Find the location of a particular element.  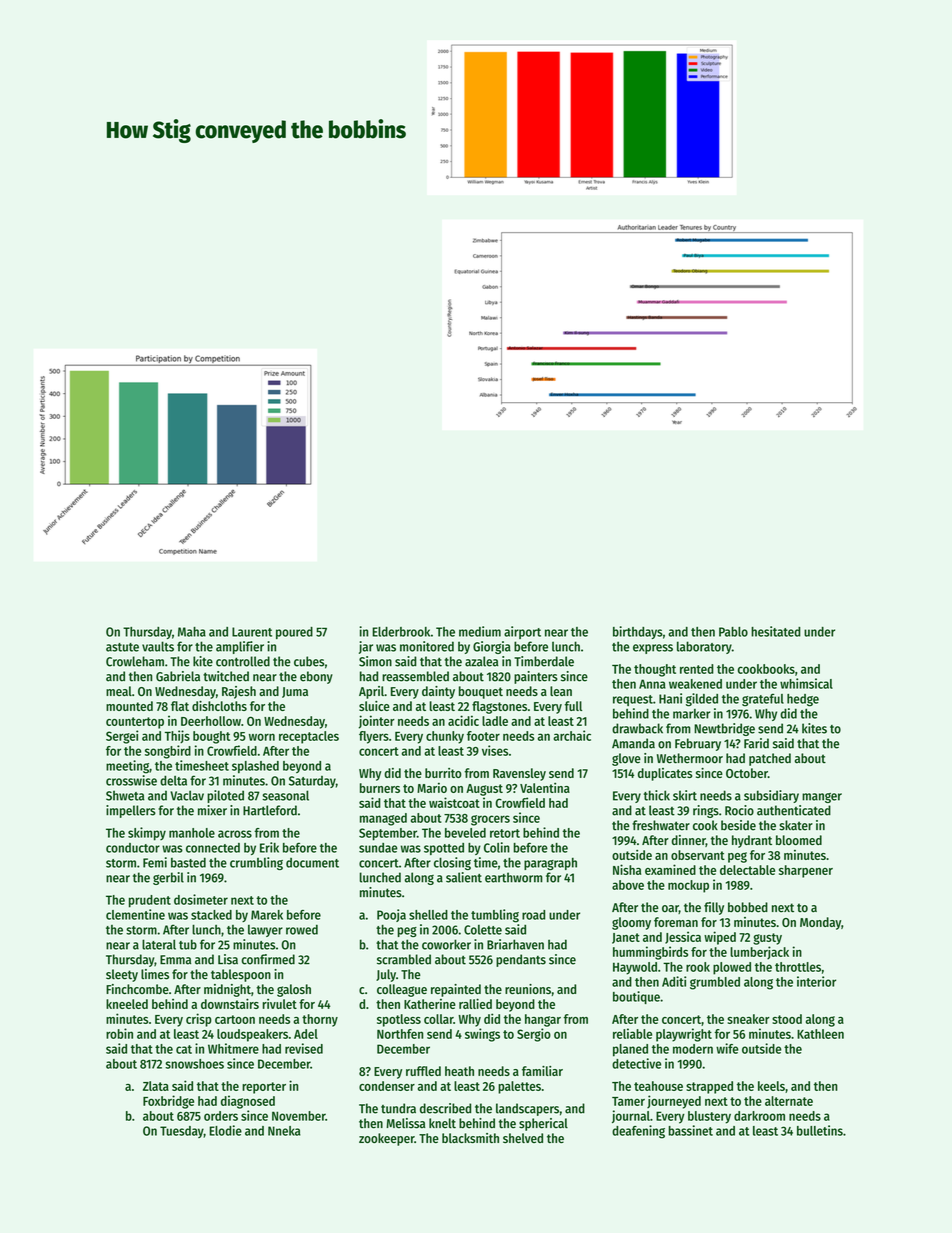

filly is located at coordinates (714, 908).
